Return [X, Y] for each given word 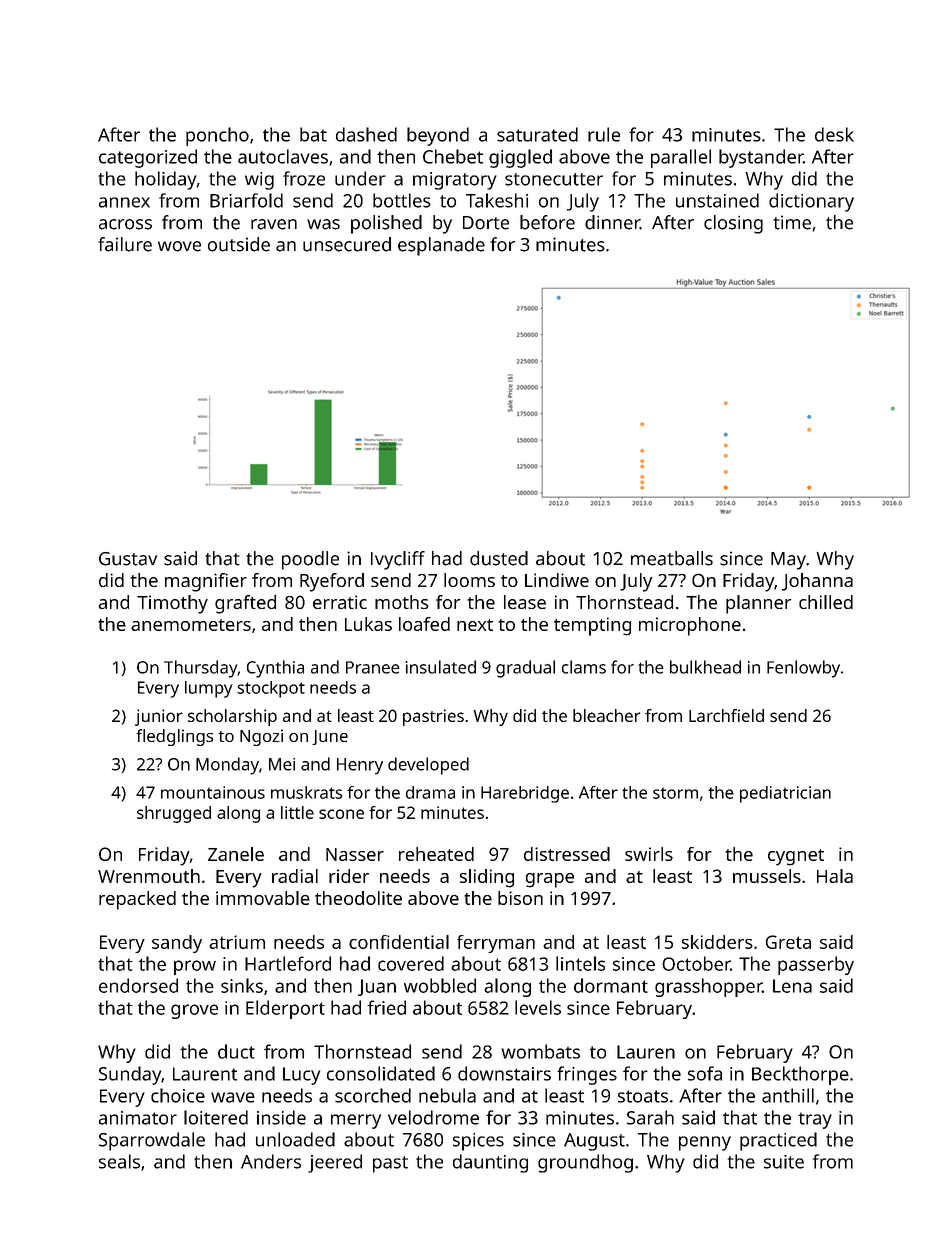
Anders [271, 1161]
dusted [499, 558]
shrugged [174, 814]
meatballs [672, 558]
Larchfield [726, 715]
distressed [567, 854]
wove [179, 246]
